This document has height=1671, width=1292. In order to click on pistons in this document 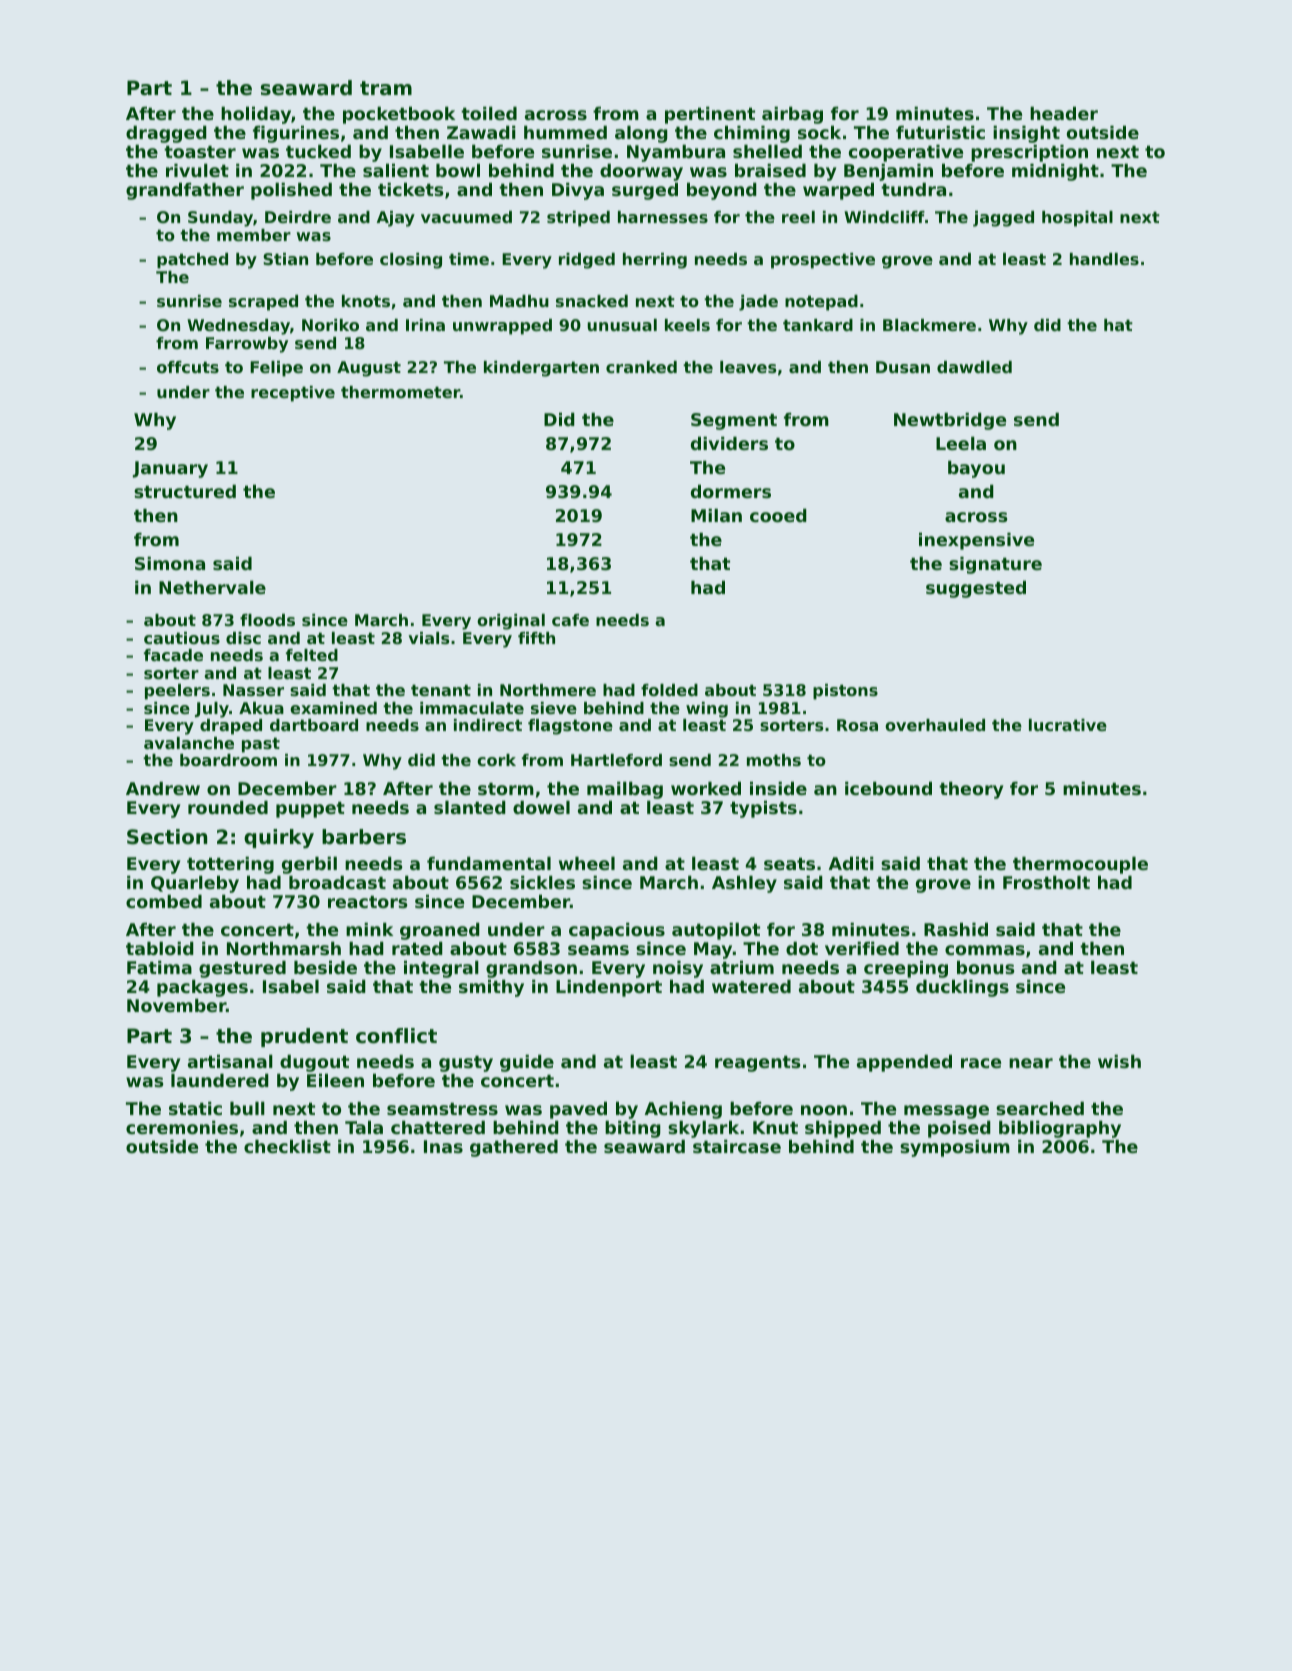, I will do `click(845, 692)`.
